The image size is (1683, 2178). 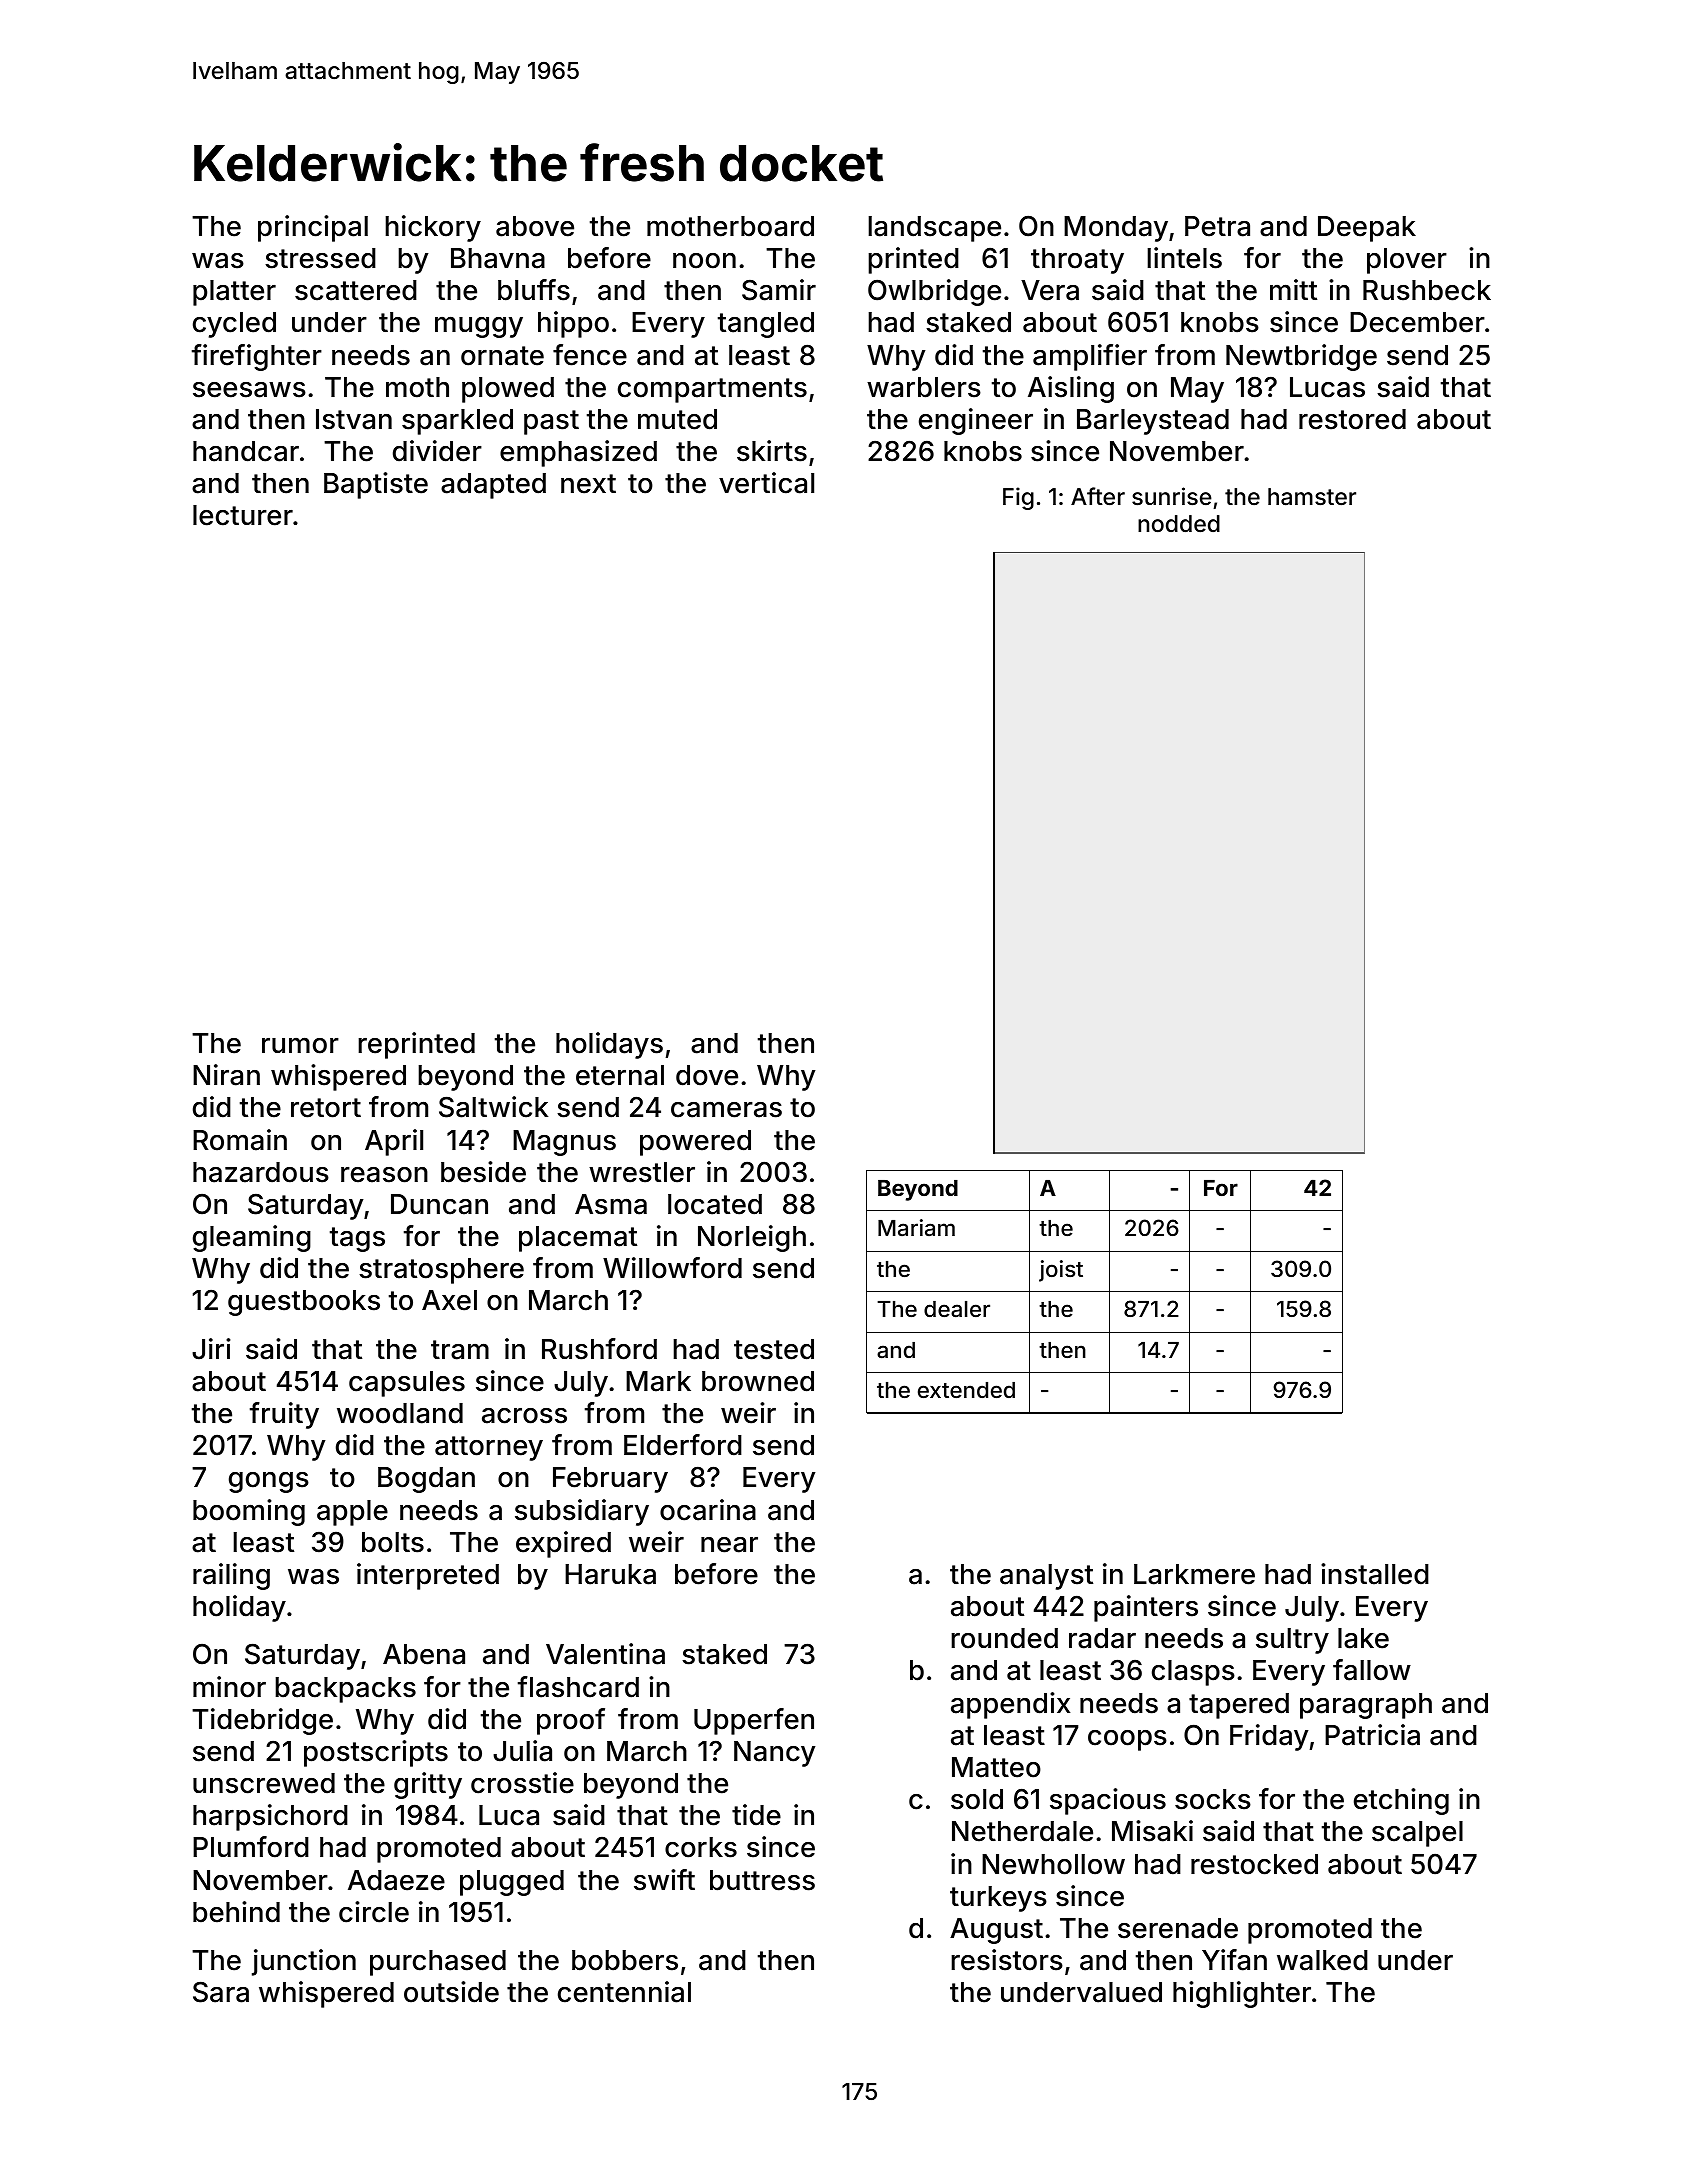 I want to click on scattered, so click(x=356, y=290).
